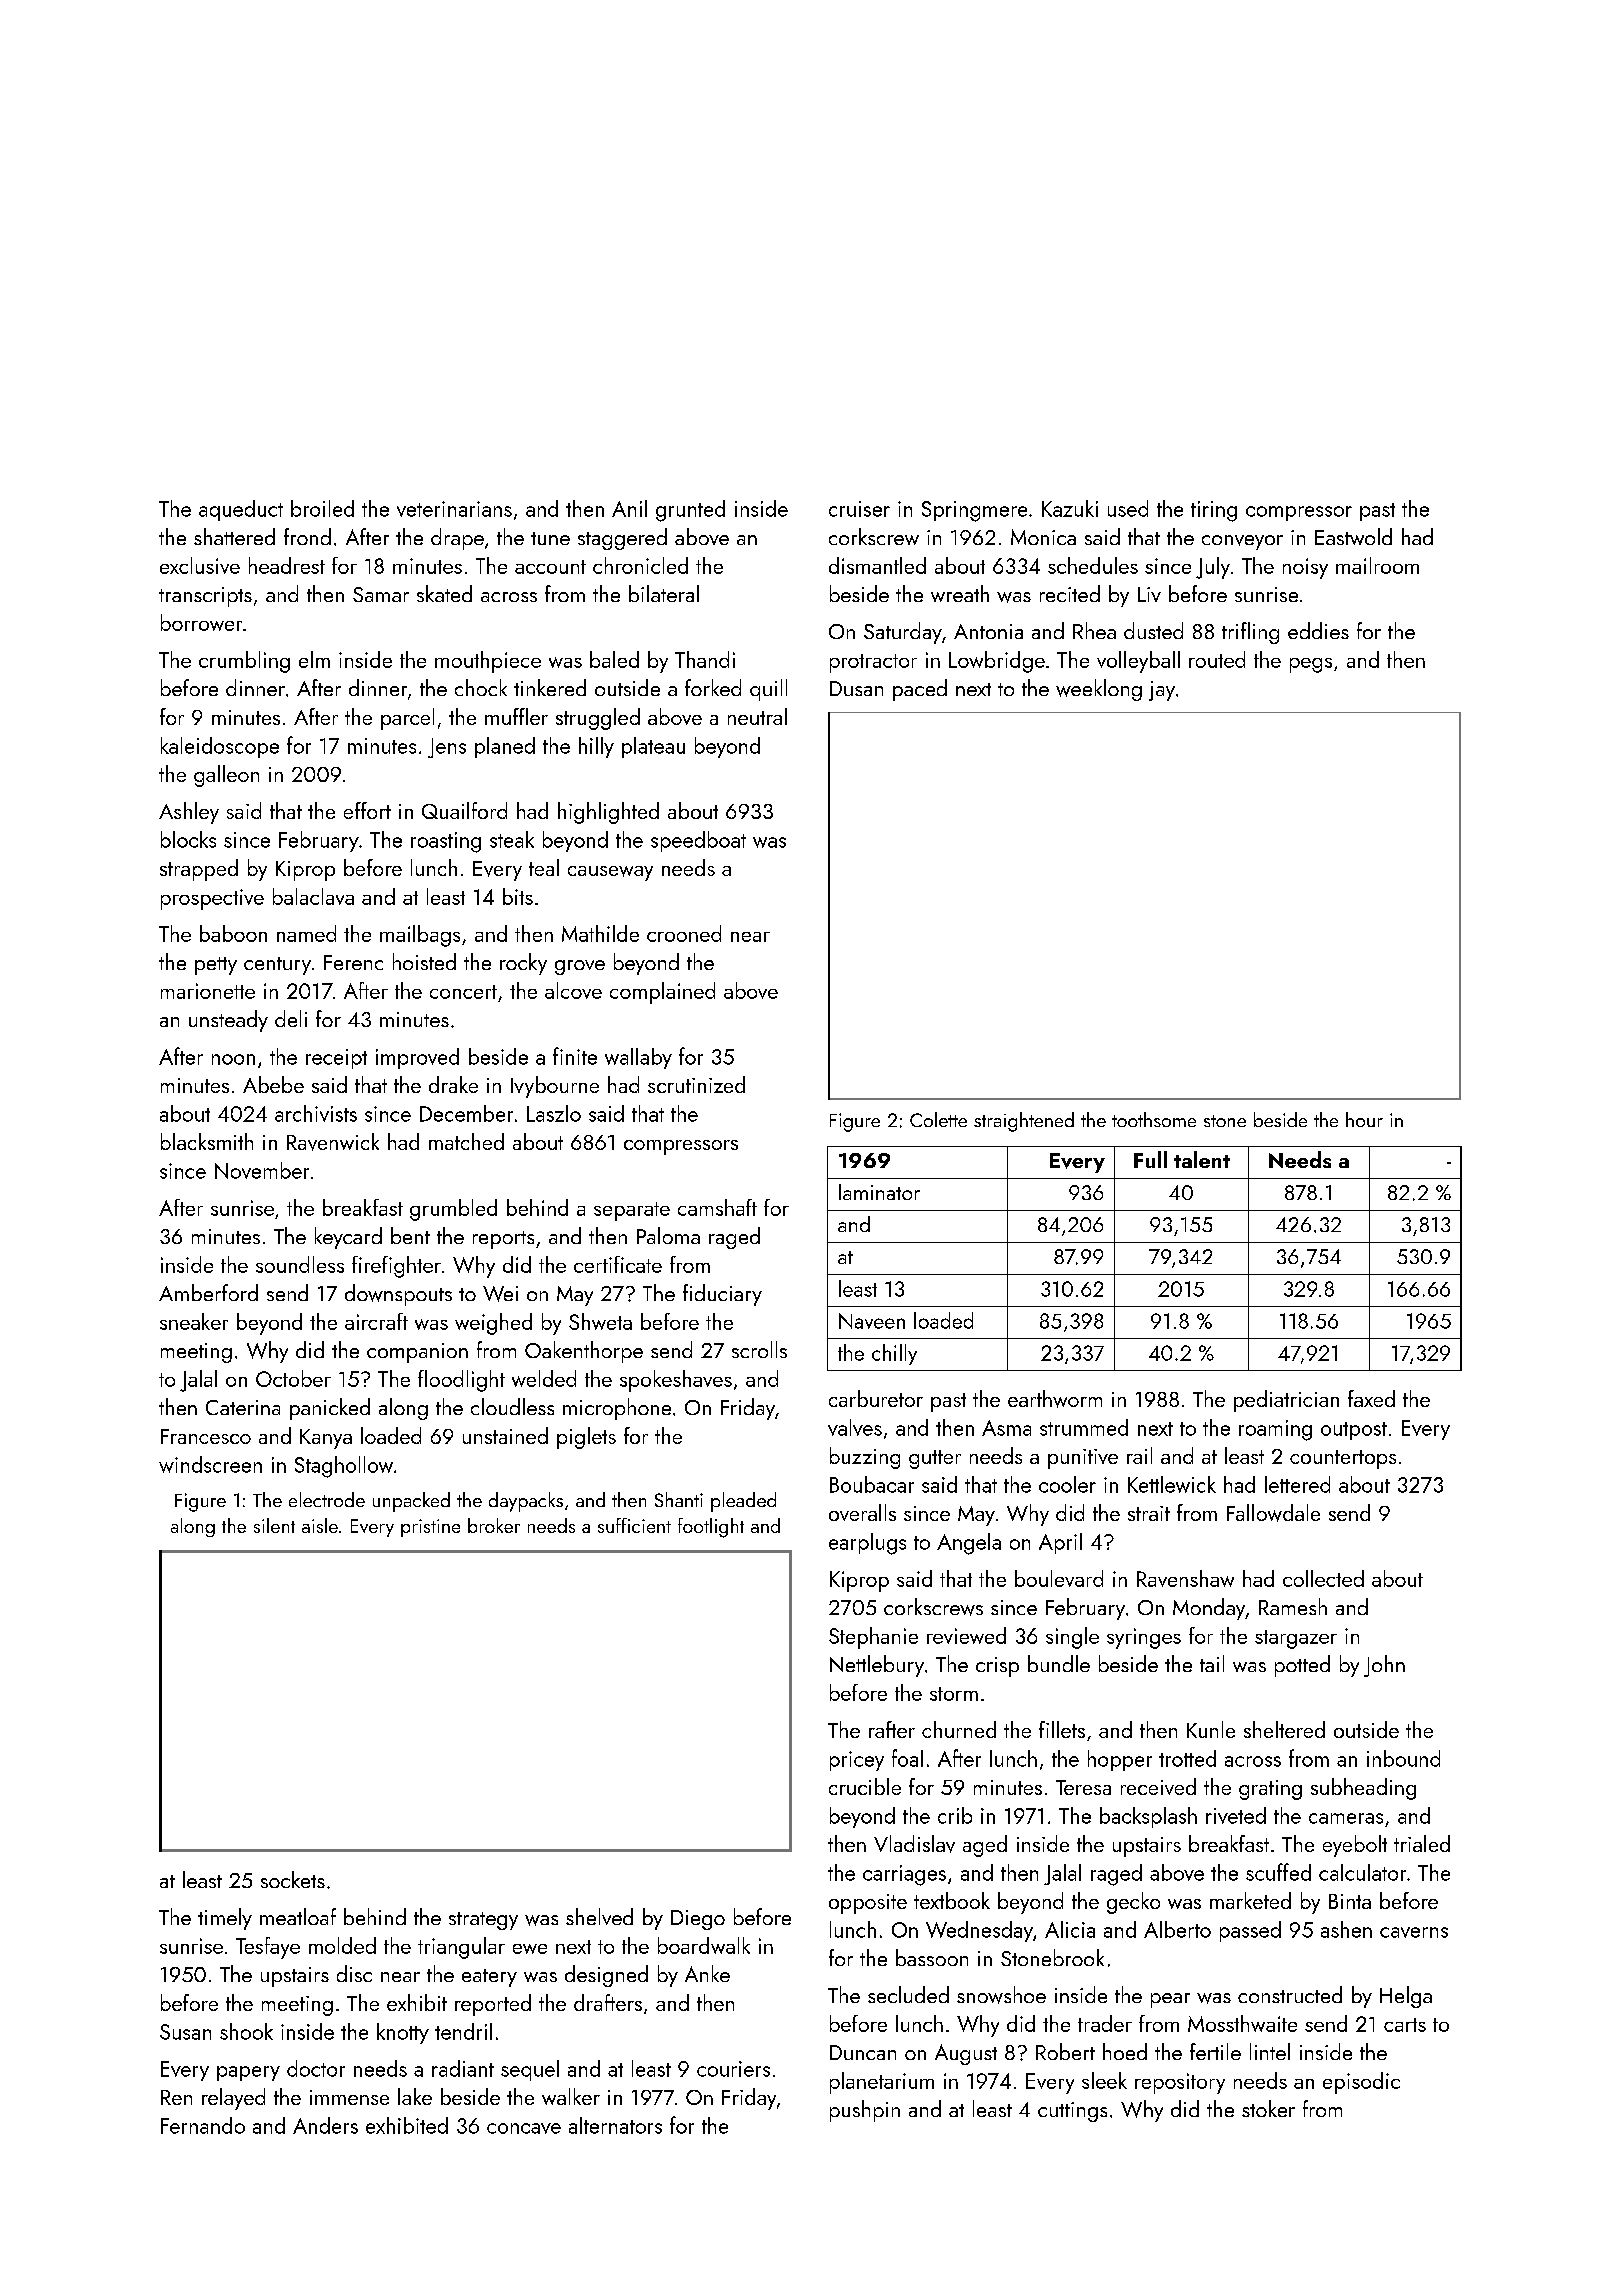  Describe the element at coordinates (330, 1409) in the screenshot. I see `panicked` at that location.
